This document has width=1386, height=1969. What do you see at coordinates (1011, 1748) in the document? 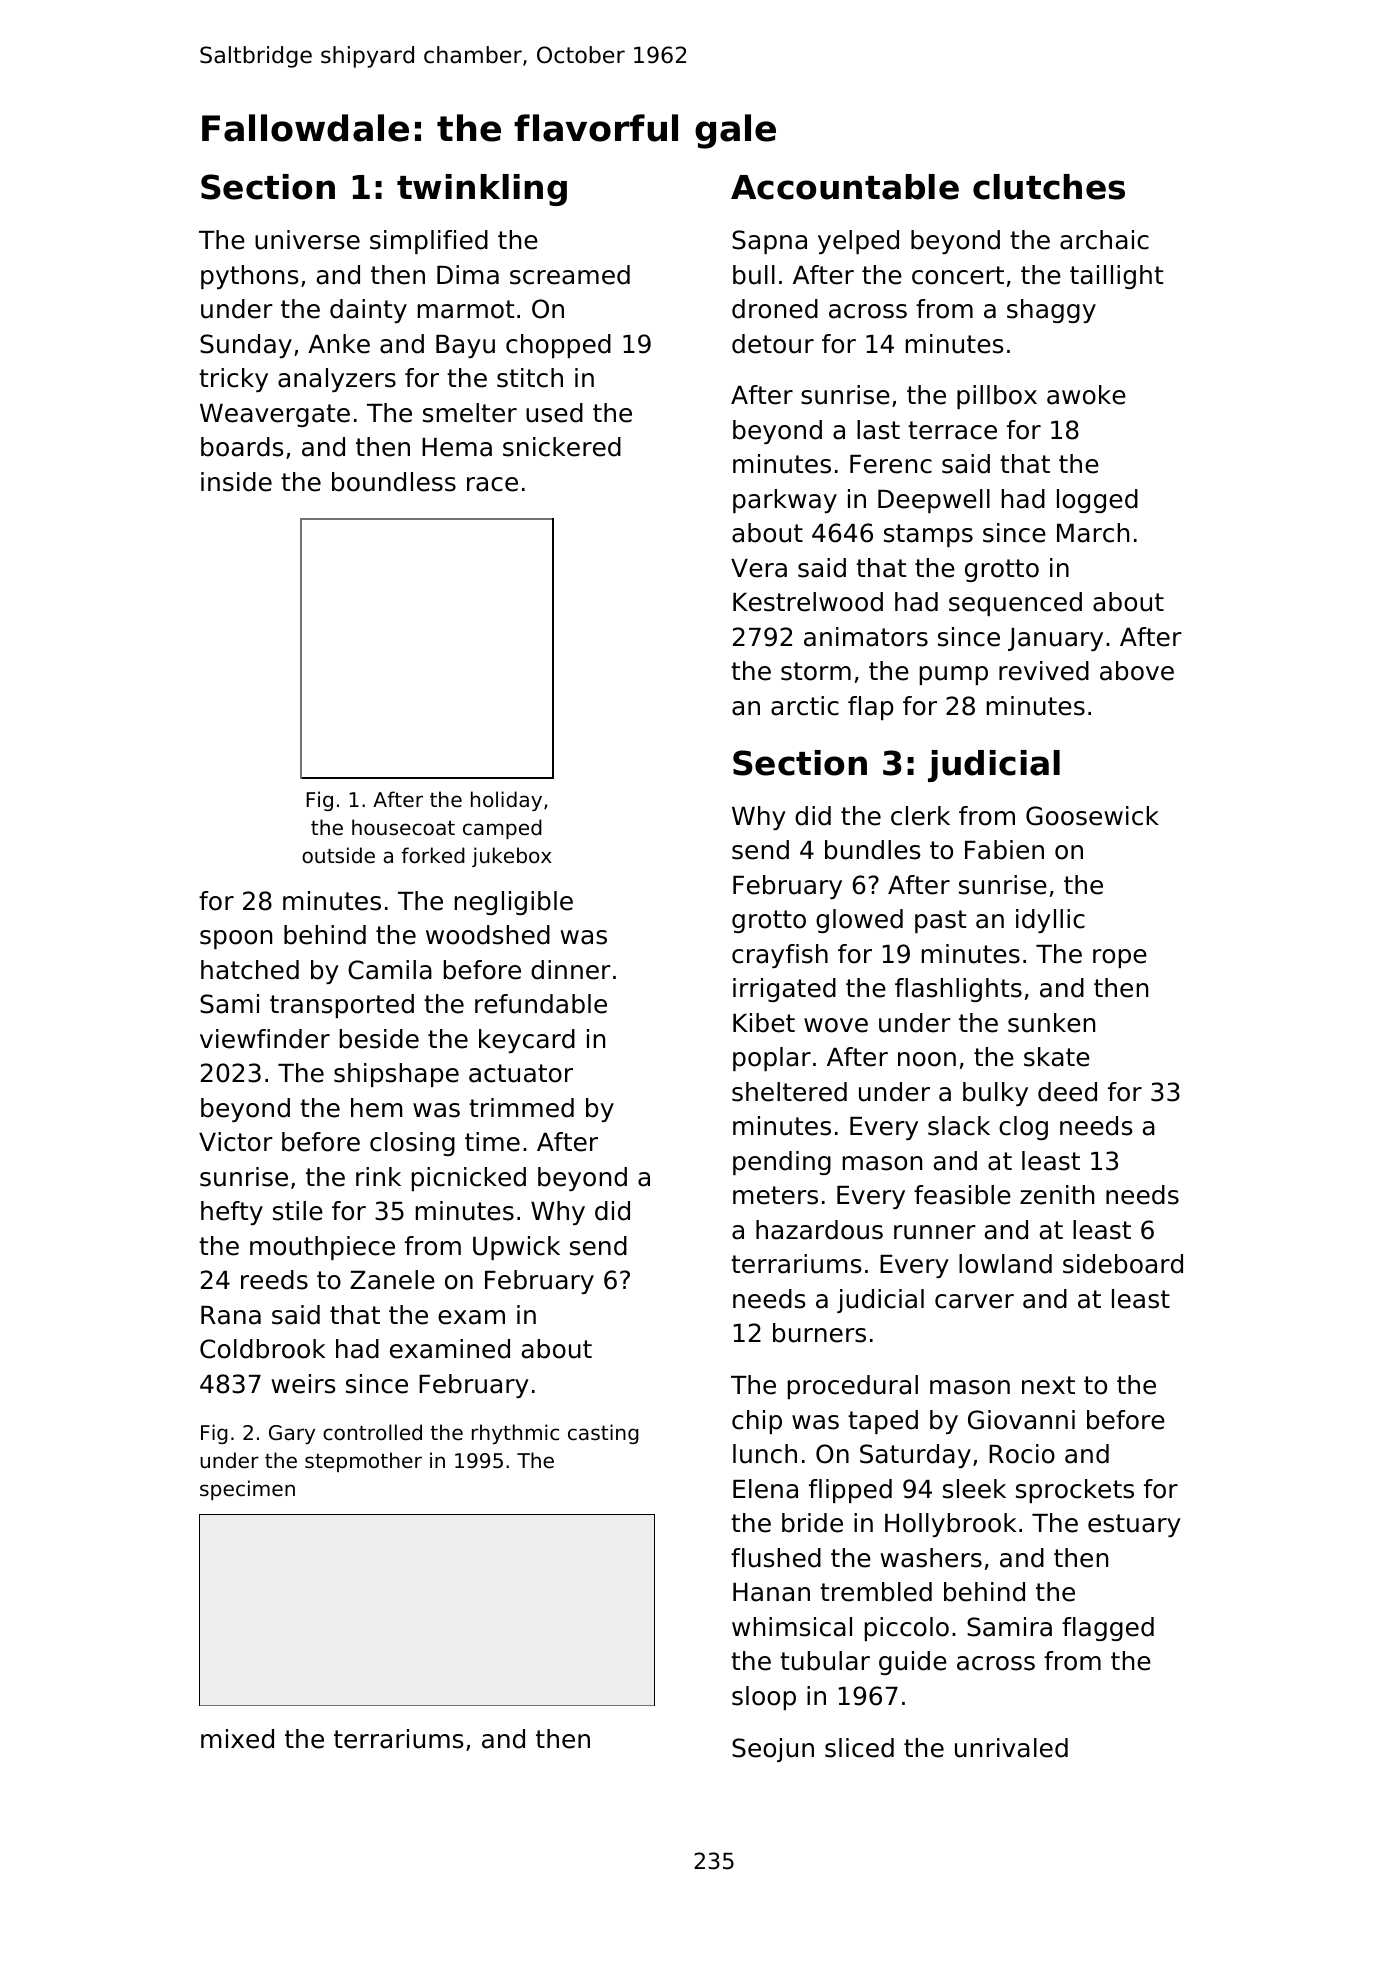
I see `unrivaled` at bounding box center [1011, 1748].
